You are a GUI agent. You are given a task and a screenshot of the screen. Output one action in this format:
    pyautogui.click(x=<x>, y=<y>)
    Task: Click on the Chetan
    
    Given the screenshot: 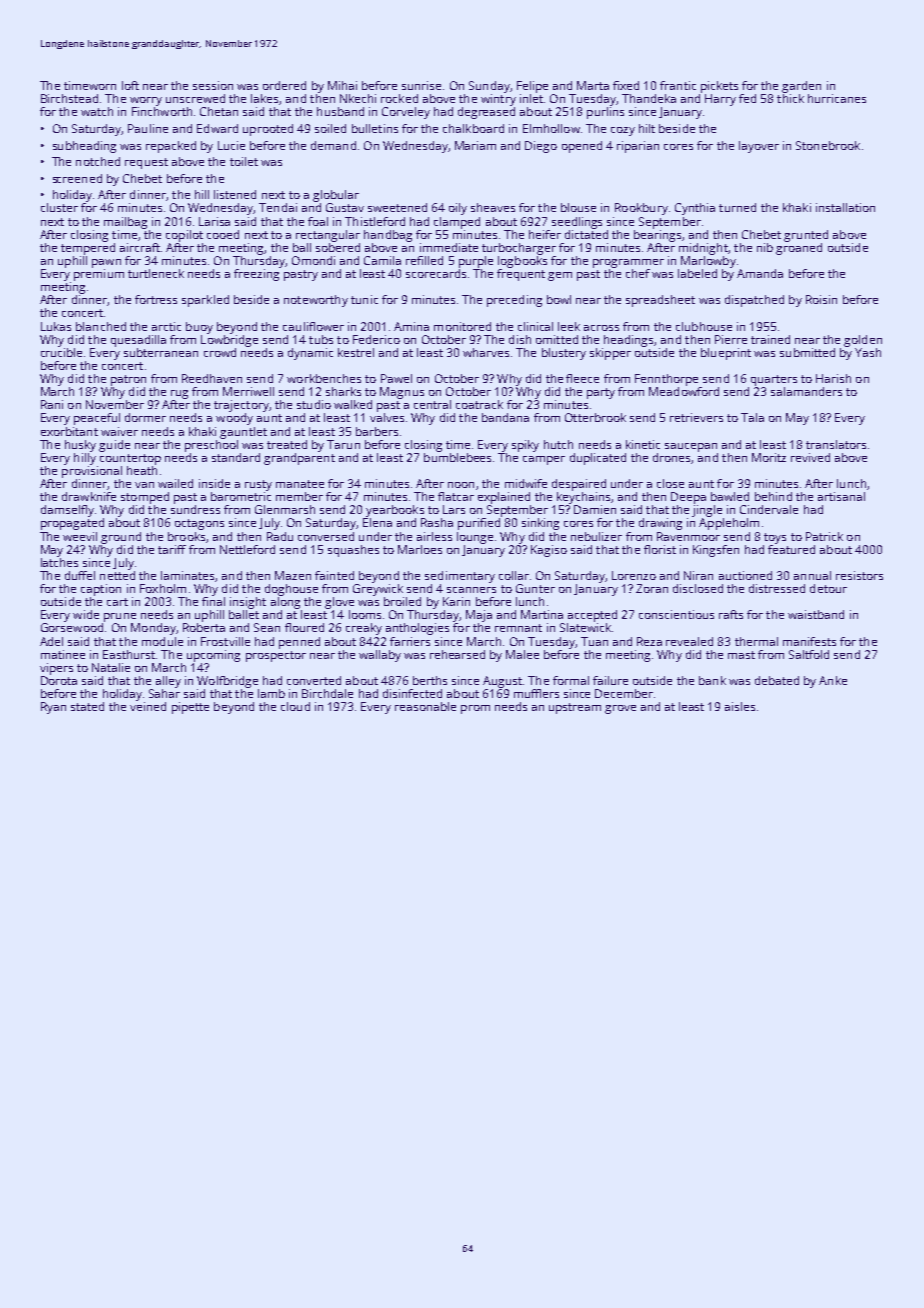 What is the action you would take?
    pyautogui.click(x=219, y=111)
